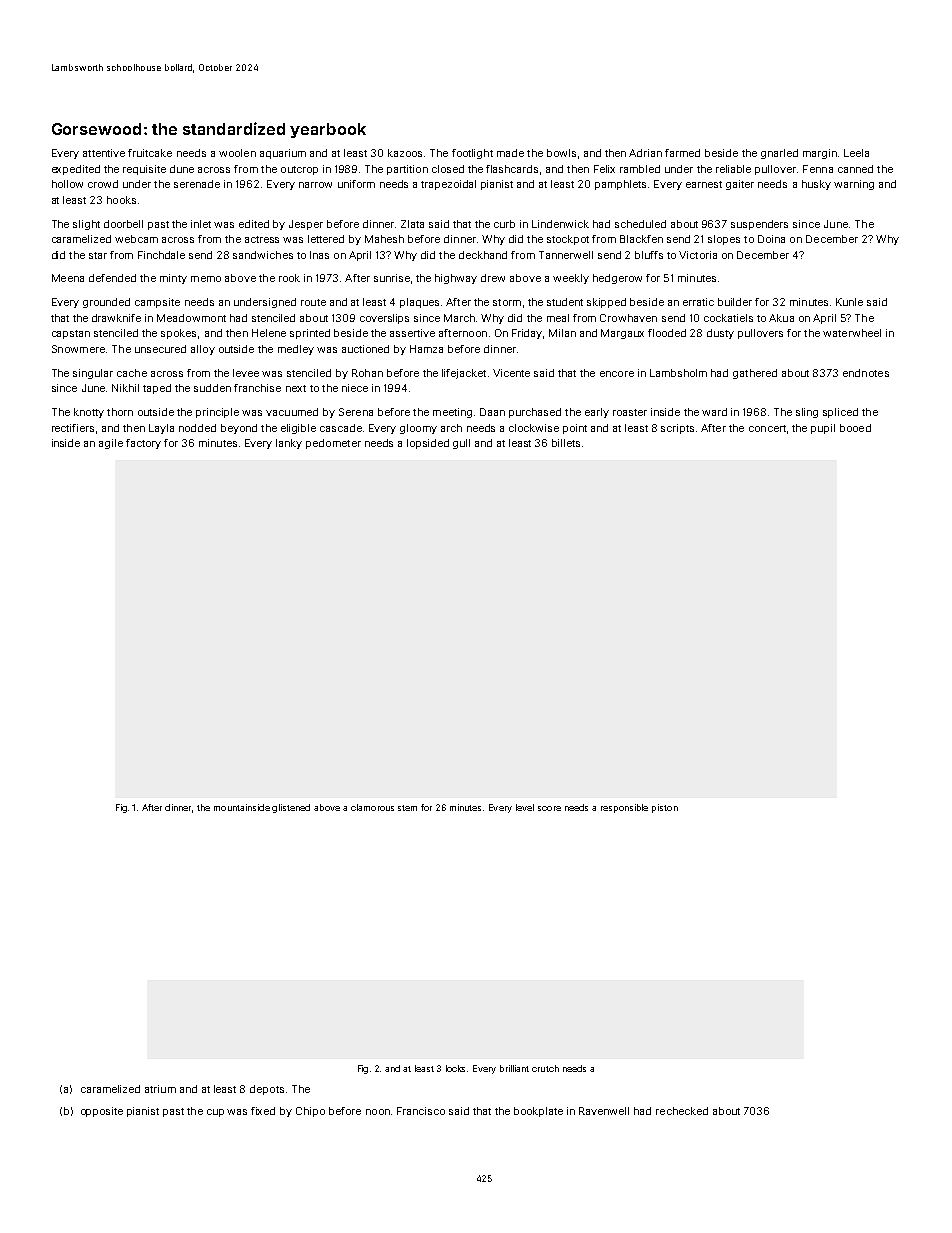 This page has height=1233, width=952. What do you see at coordinates (263, 1111) in the page?
I see `fixed` at bounding box center [263, 1111].
